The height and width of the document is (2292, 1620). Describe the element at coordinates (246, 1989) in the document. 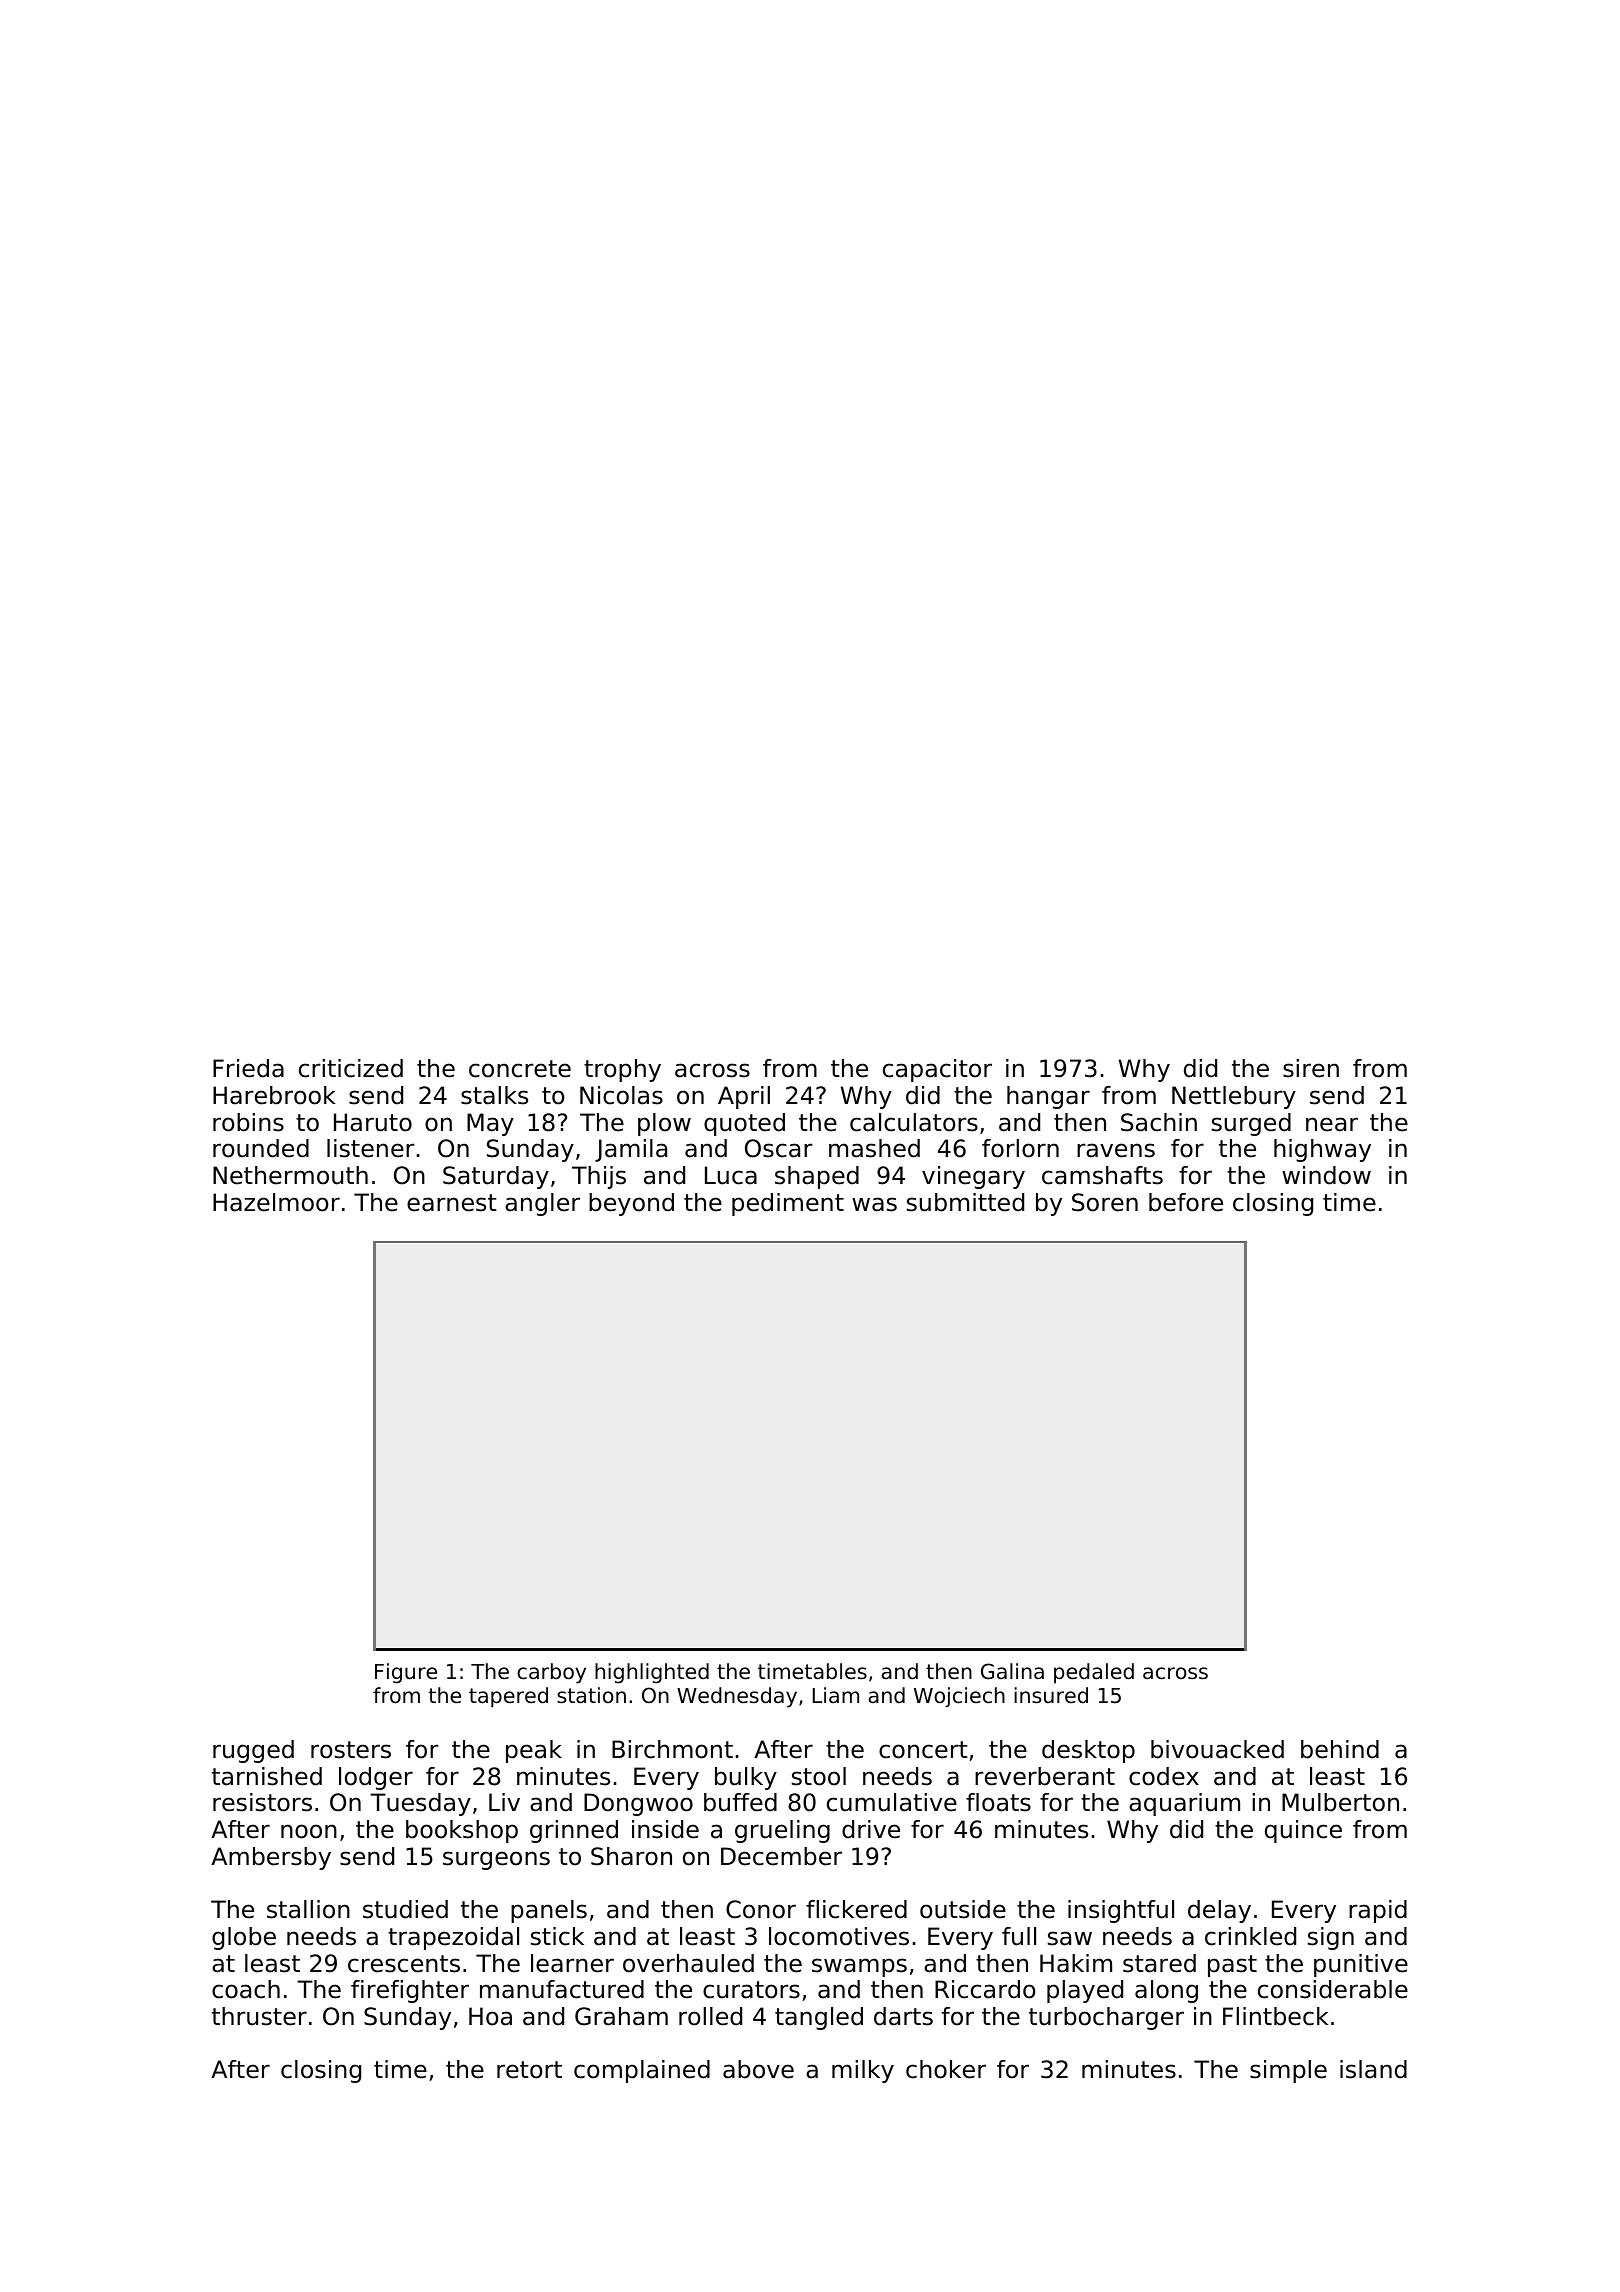

I see `coach` at that location.
